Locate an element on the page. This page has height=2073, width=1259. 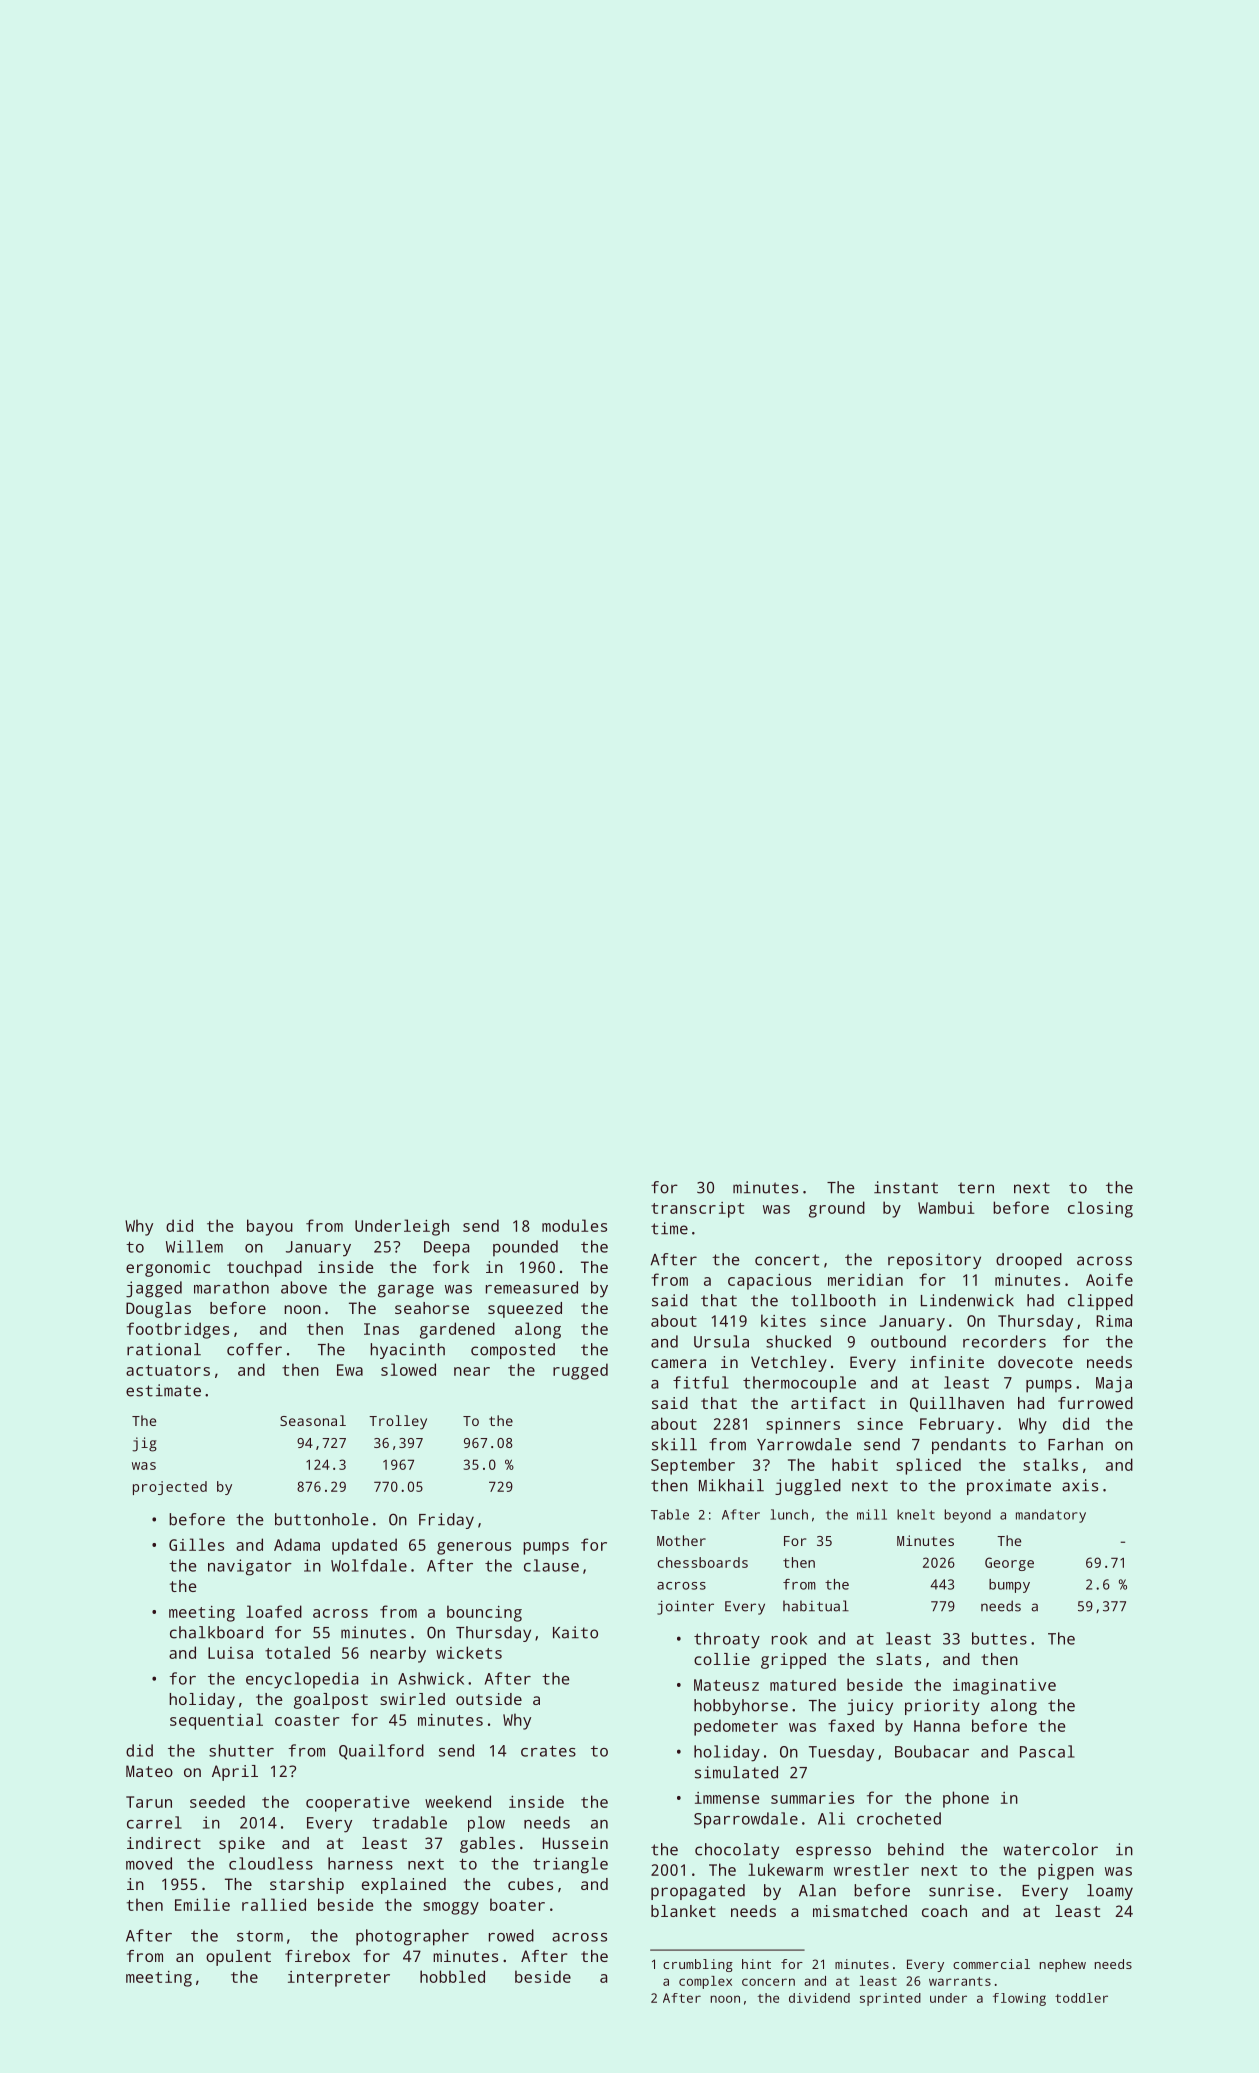
ergonomic is located at coordinates (168, 1269).
